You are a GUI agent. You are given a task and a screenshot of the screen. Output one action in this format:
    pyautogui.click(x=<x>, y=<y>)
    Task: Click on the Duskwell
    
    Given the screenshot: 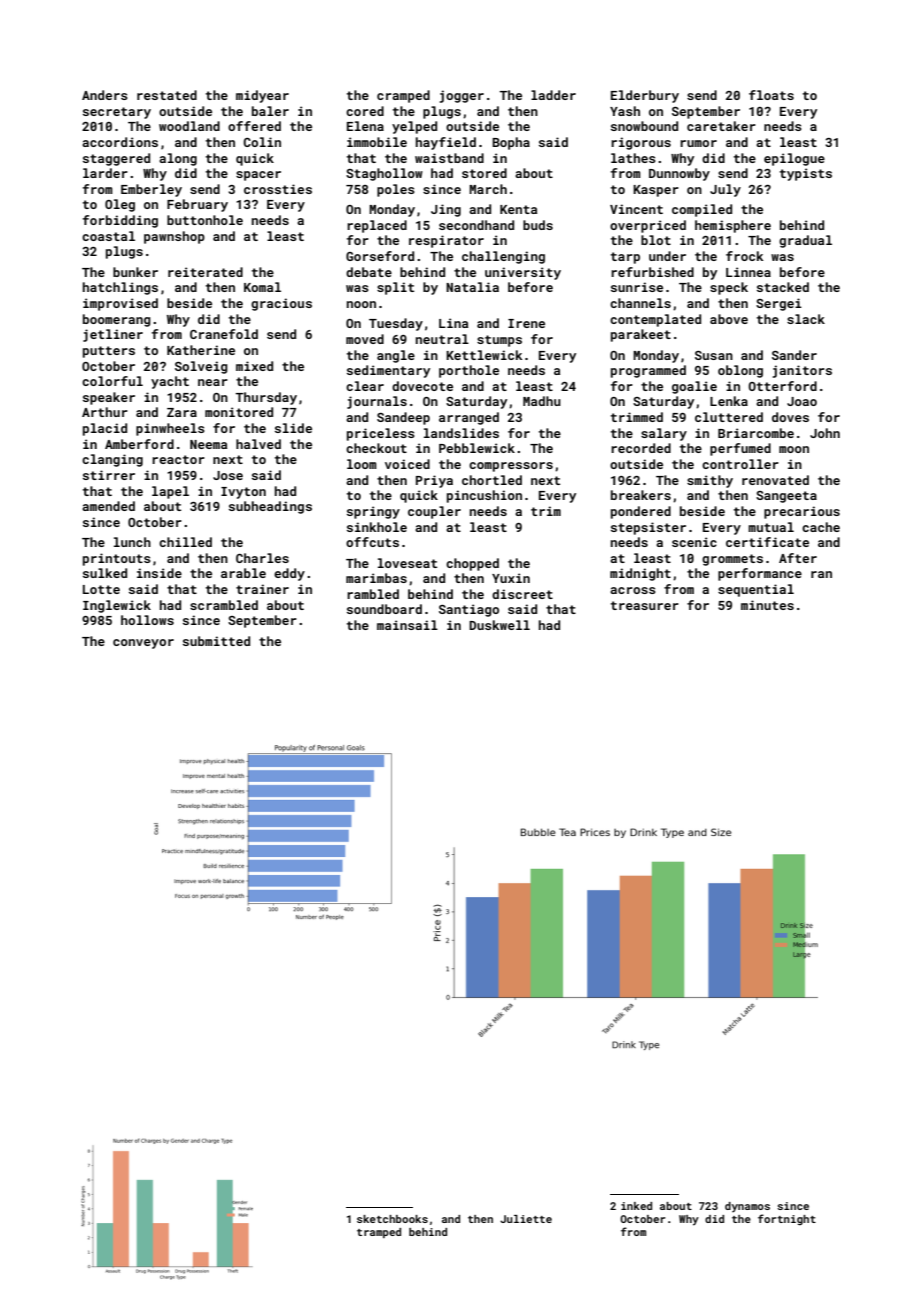 What is the action you would take?
    pyautogui.click(x=499, y=625)
